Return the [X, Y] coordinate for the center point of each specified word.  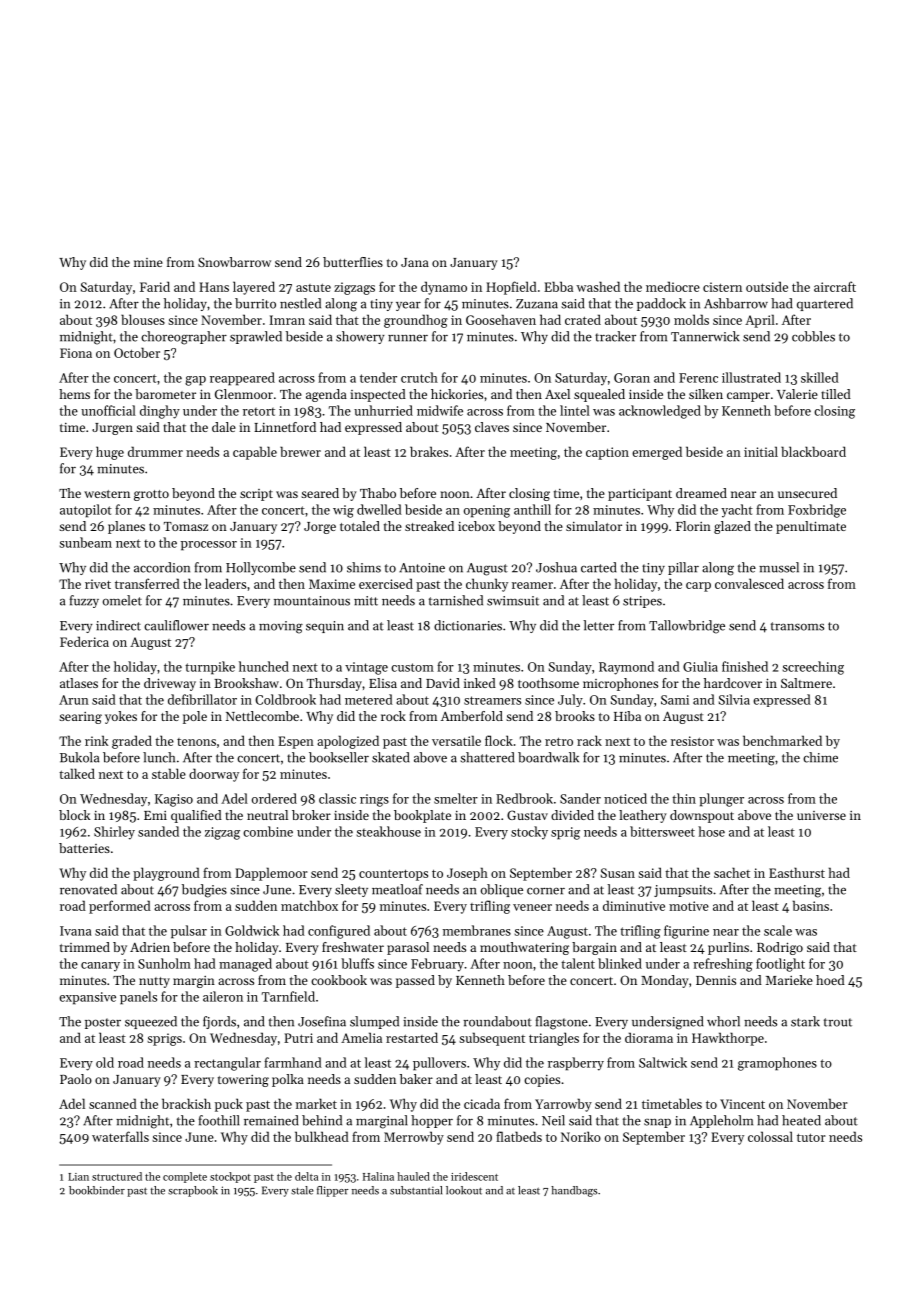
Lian [78, 1177]
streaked [429, 526]
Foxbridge [817, 511]
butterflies [353, 262]
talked [77, 773]
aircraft [835, 286]
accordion [162, 567]
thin [684, 798]
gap [195, 381]
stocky [529, 833]
